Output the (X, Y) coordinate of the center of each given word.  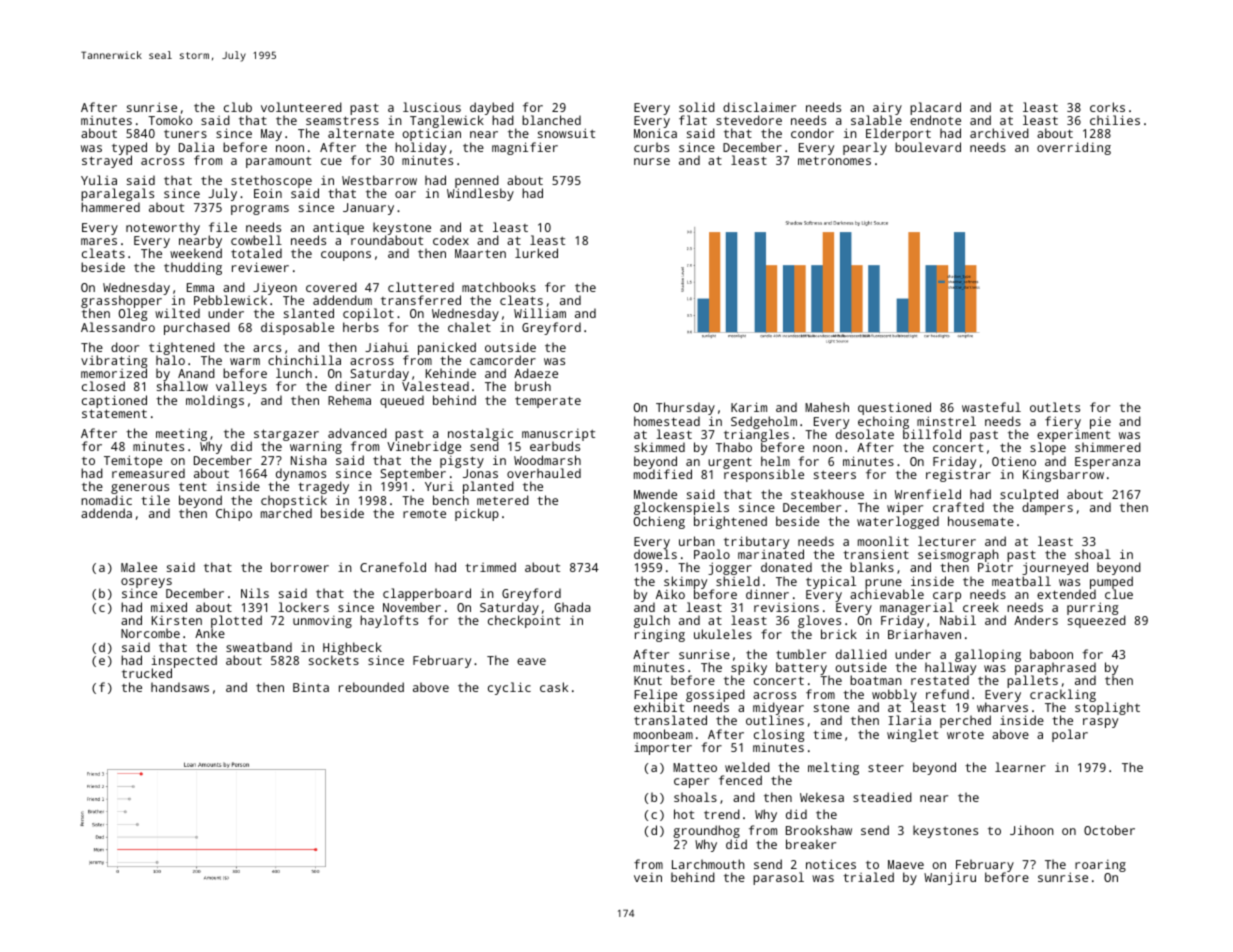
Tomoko (170, 120)
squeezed (1097, 622)
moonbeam (663, 734)
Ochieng (659, 522)
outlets (1055, 407)
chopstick (294, 502)
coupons (346, 256)
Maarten (480, 253)
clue (1119, 594)
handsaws (180, 687)
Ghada (572, 607)
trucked (147, 673)
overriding (1074, 148)
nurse (652, 161)
